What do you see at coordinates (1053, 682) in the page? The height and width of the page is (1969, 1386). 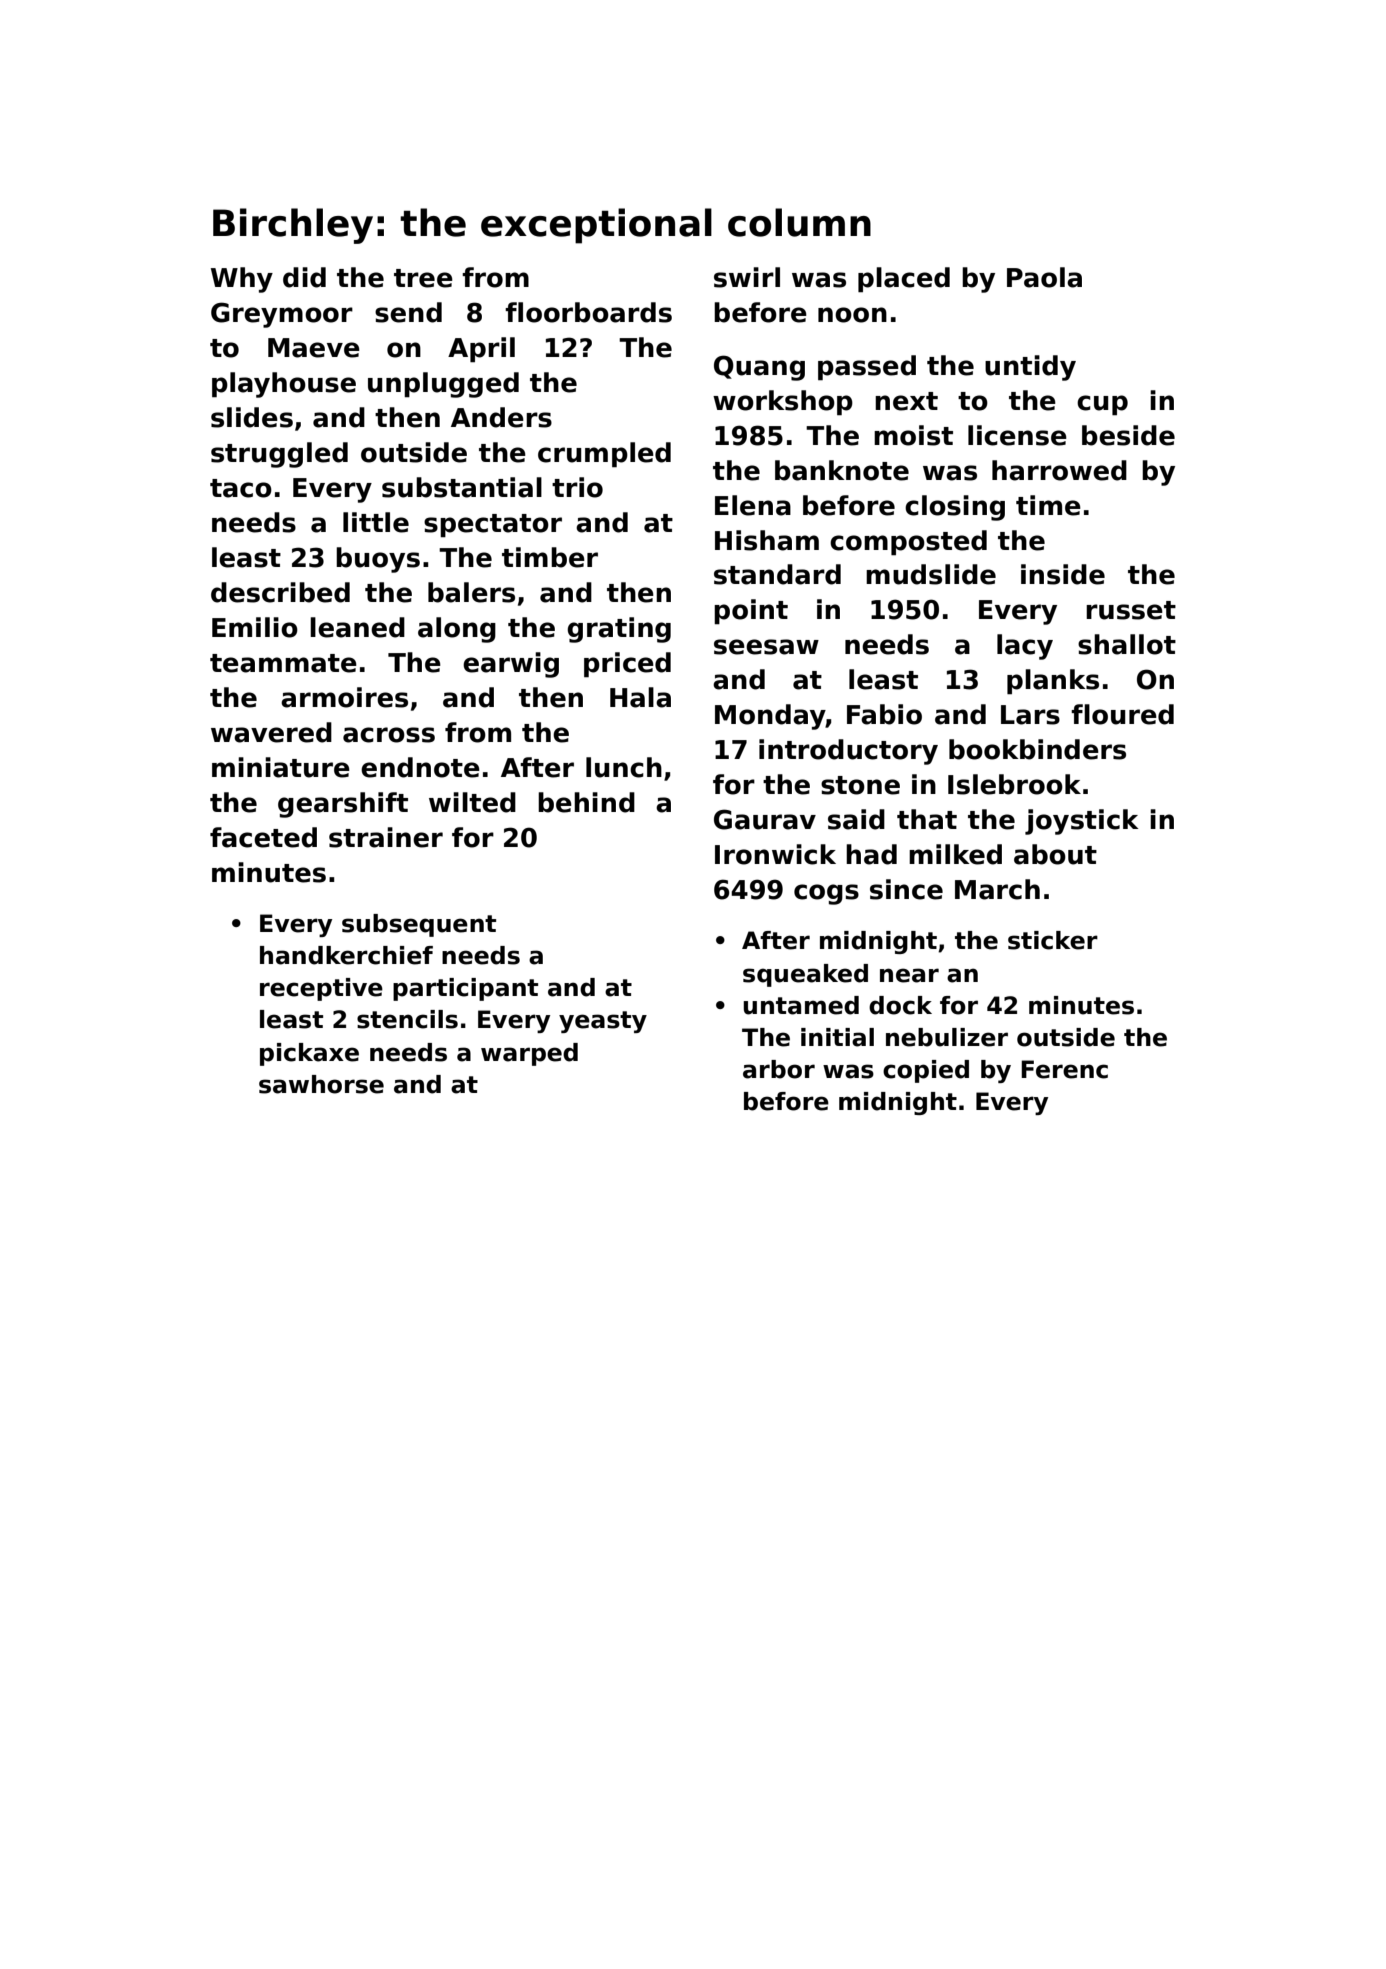 I see `planks` at bounding box center [1053, 682].
